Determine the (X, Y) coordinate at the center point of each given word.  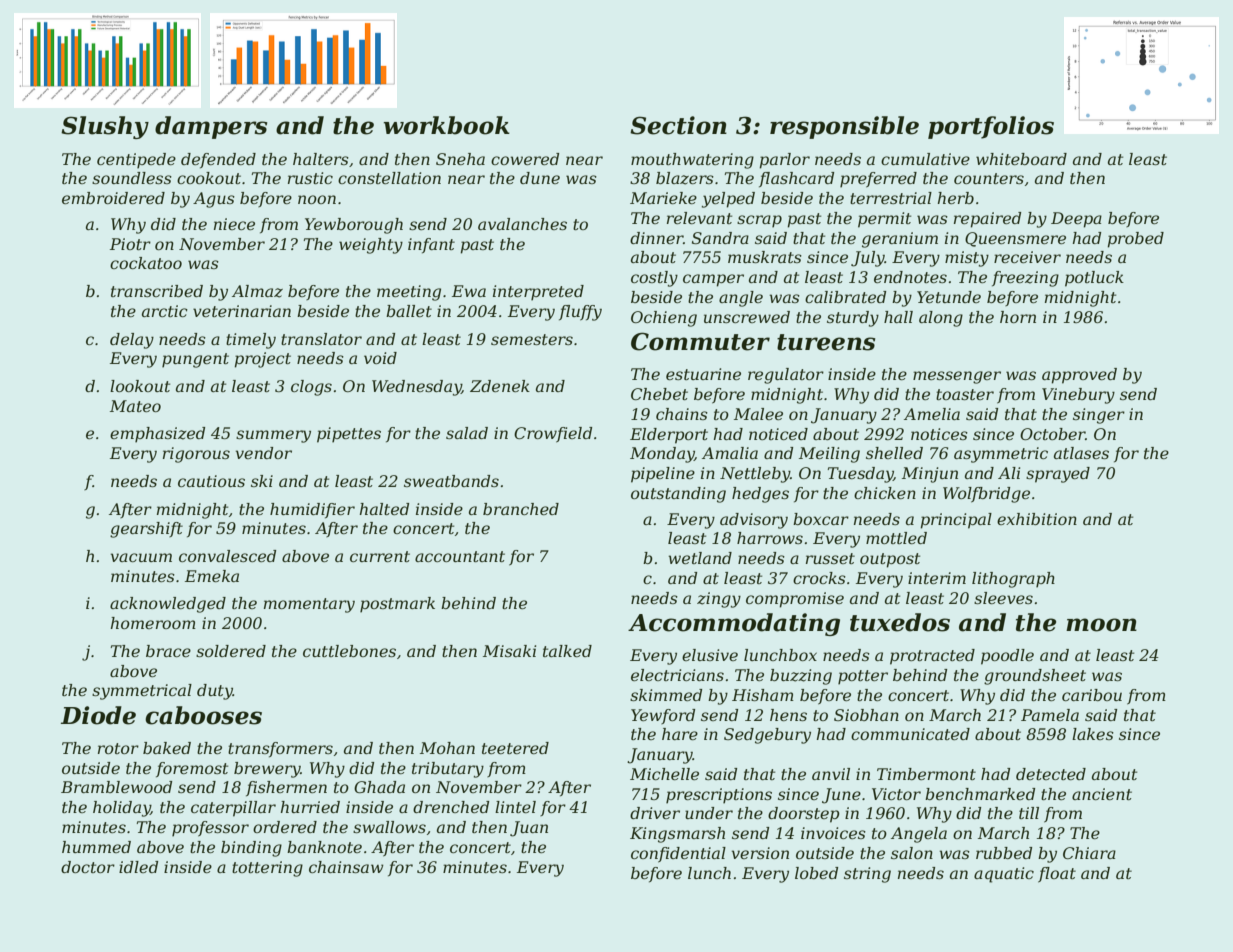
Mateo (135, 406)
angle (741, 299)
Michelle (664, 774)
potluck (1094, 279)
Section (678, 125)
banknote (324, 847)
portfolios (991, 127)
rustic (310, 178)
